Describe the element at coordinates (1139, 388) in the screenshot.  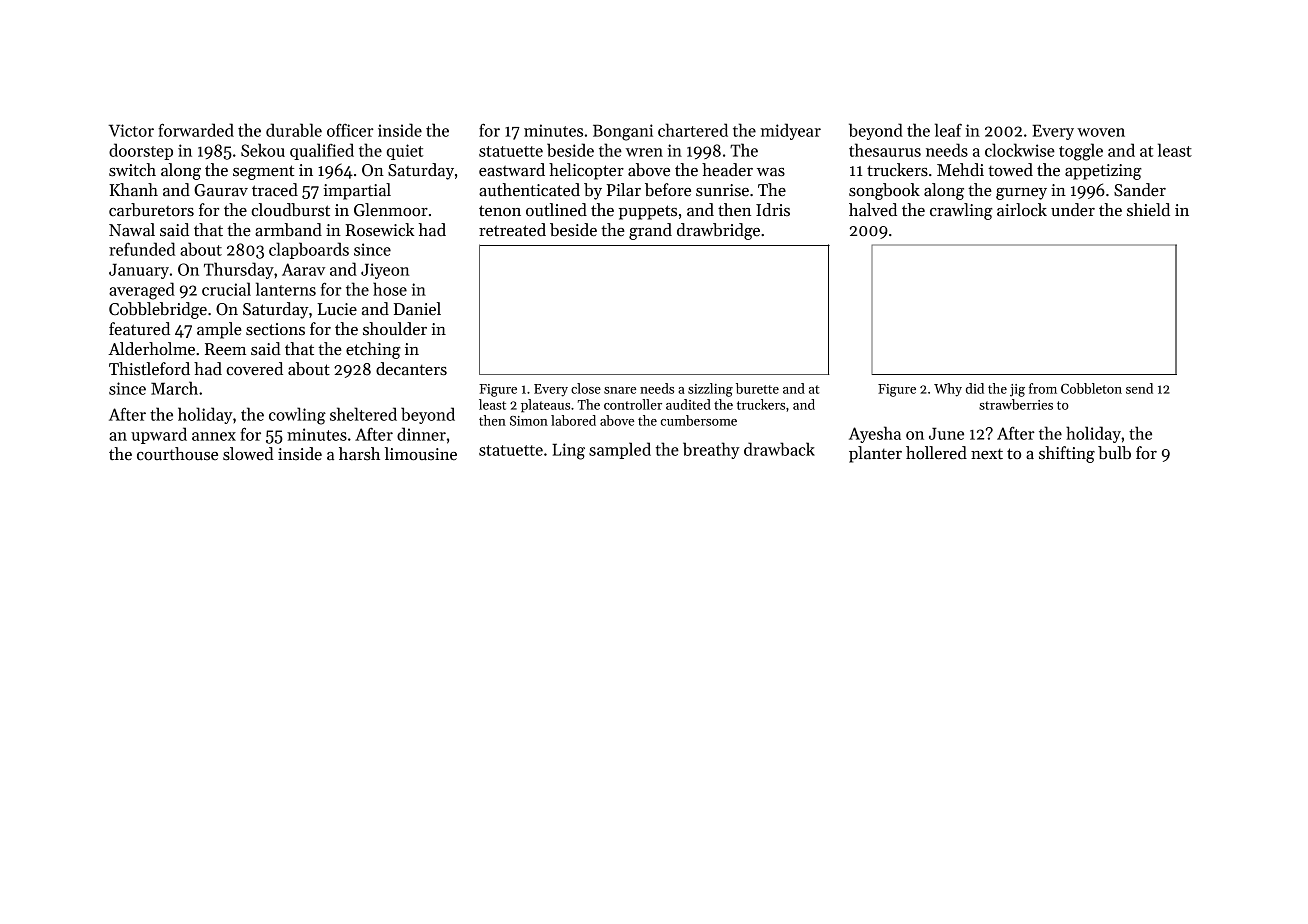
I see `send` at that location.
